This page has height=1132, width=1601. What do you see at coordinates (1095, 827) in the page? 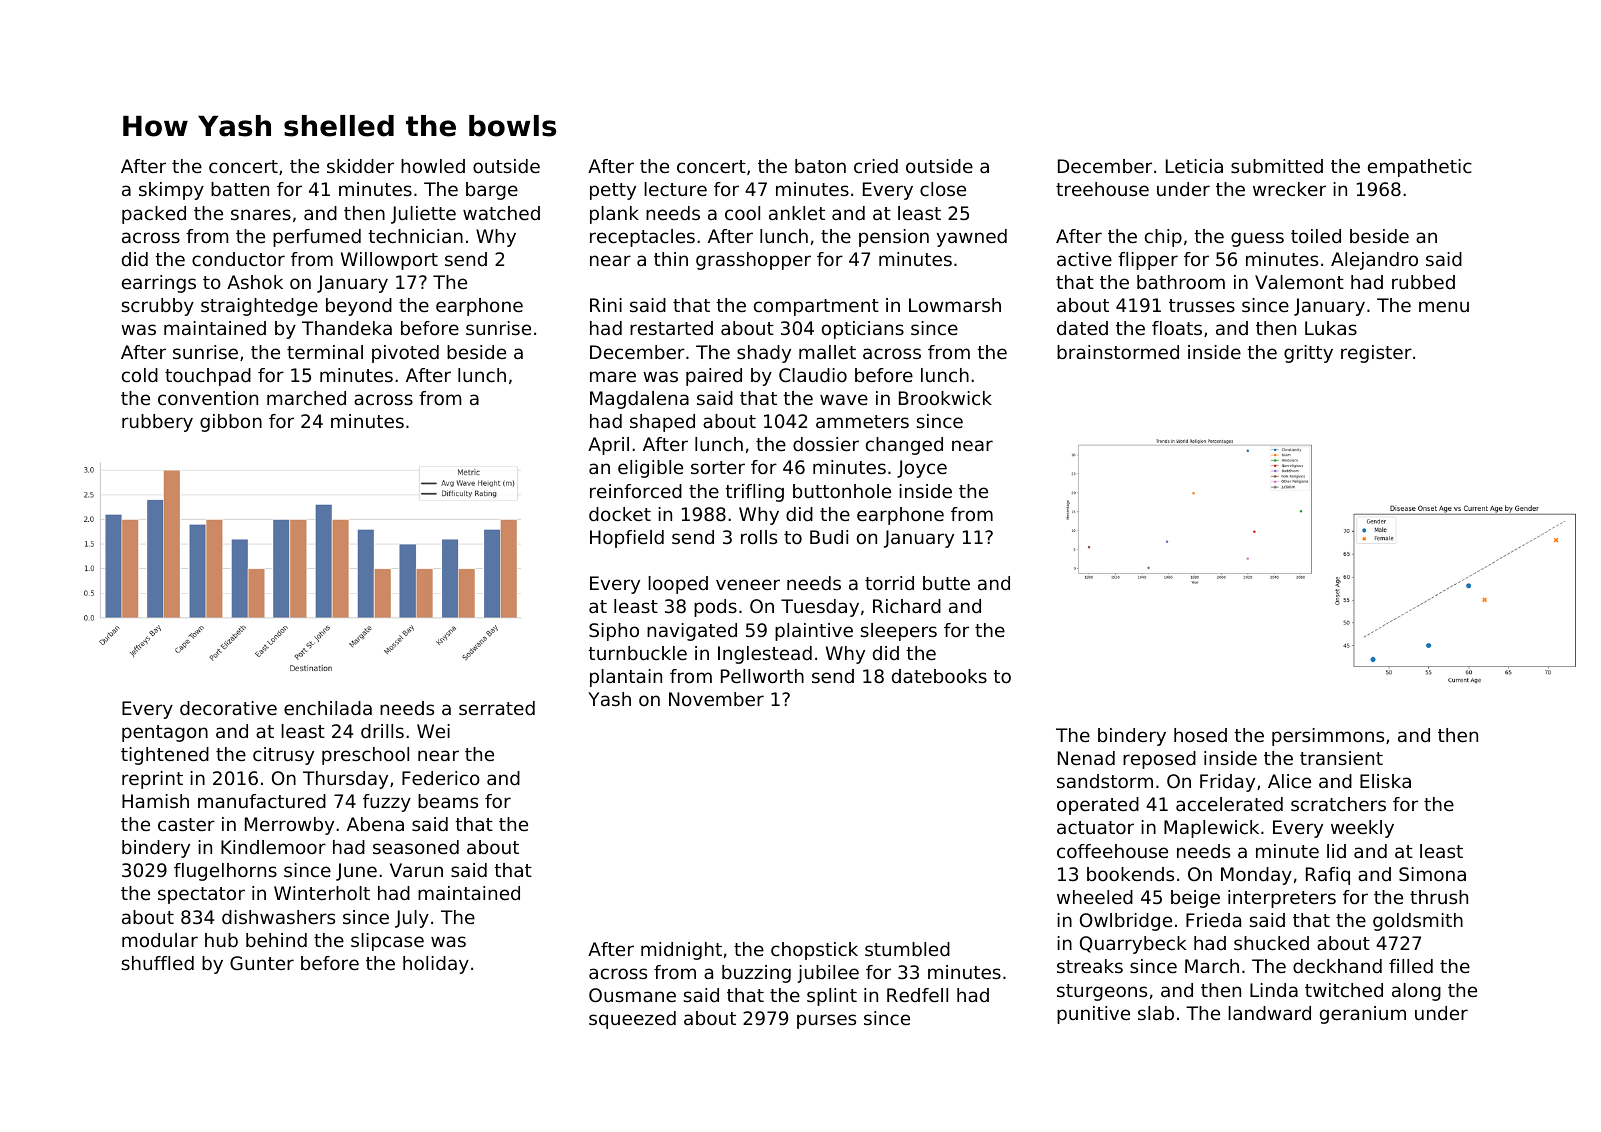
I see `actuator` at bounding box center [1095, 827].
